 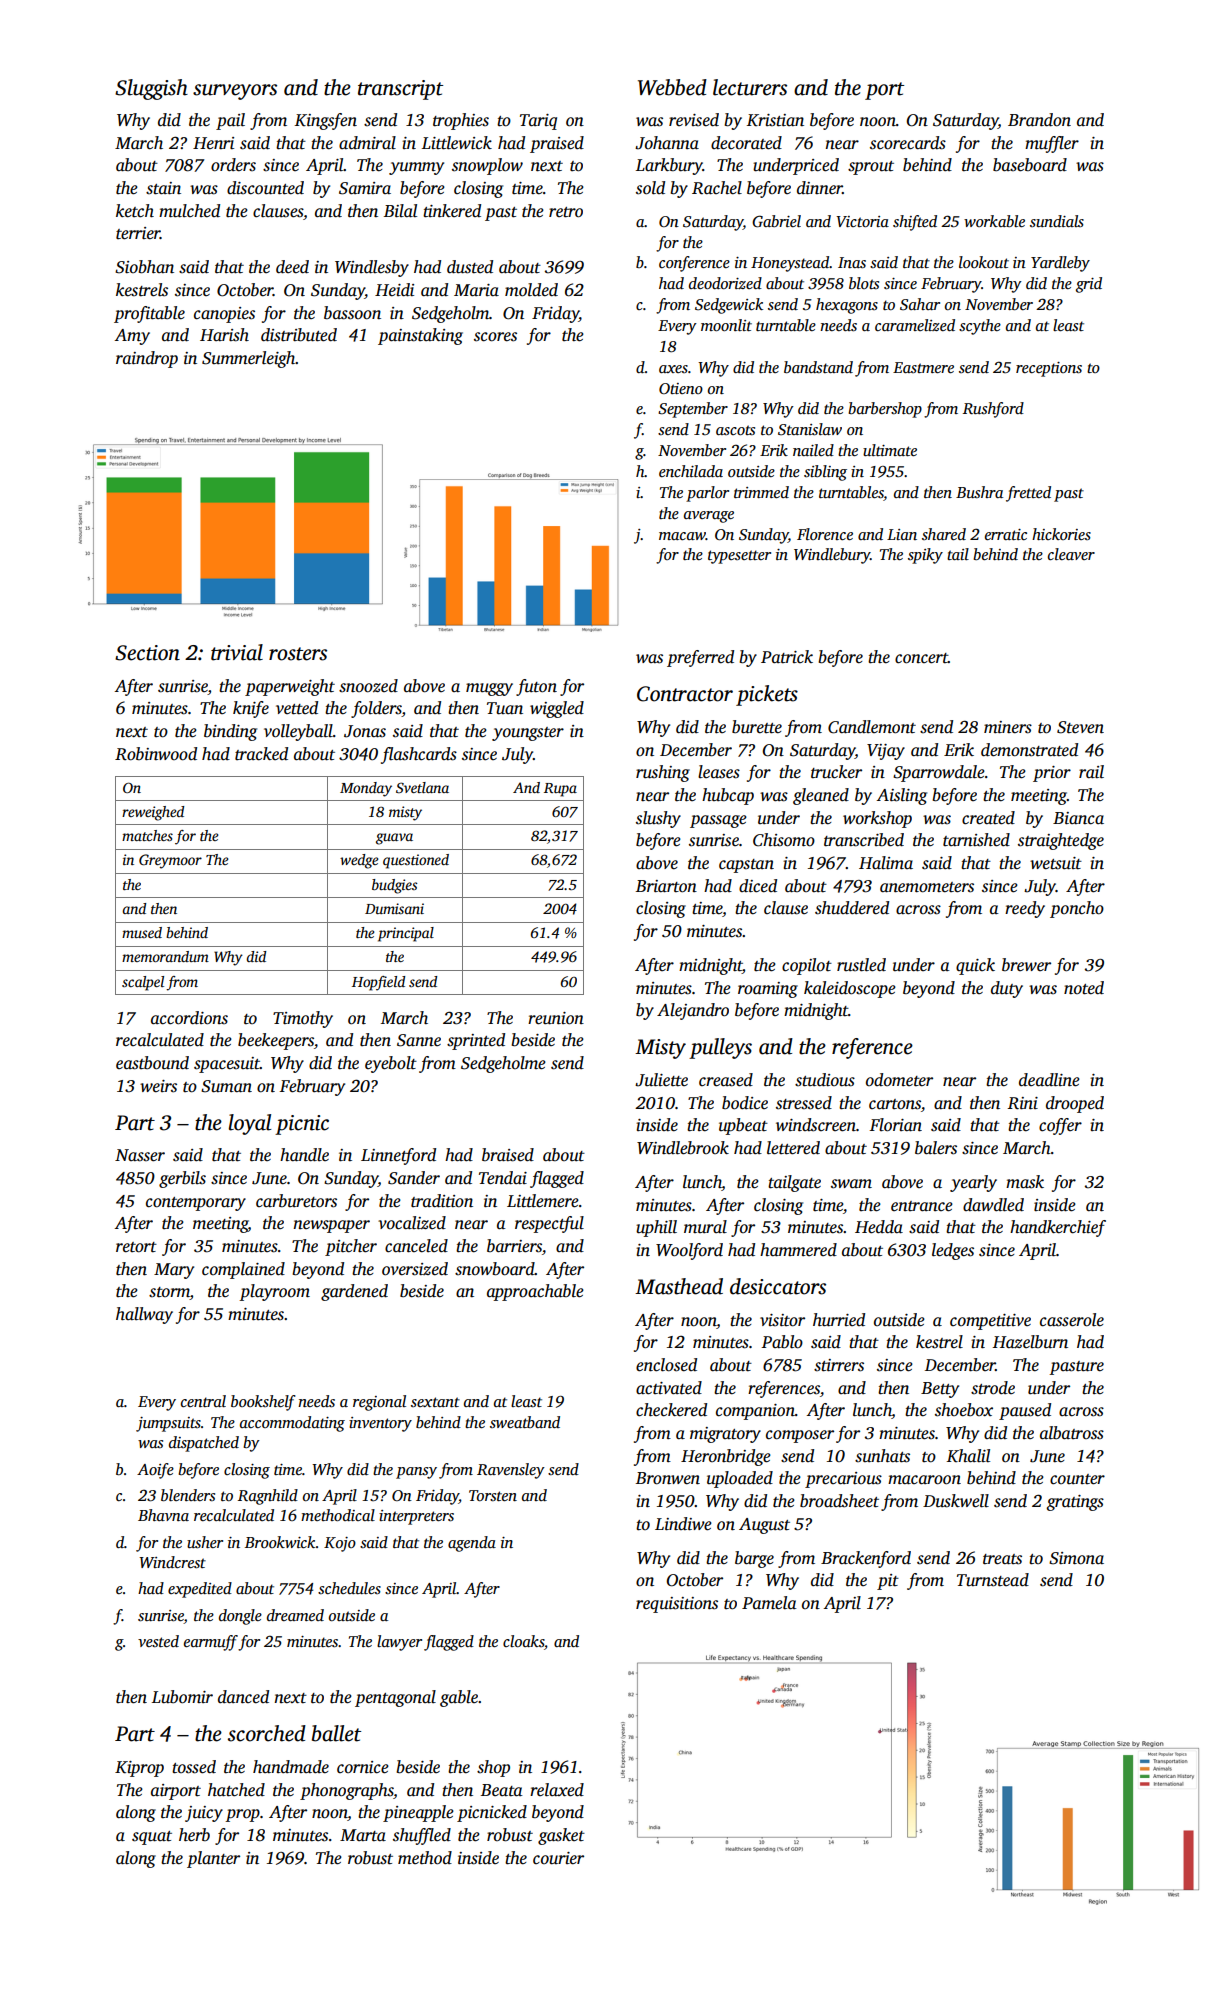 What do you see at coordinates (151, 89) in the screenshot?
I see `Sluggish` at bounding box center [151, 89].
